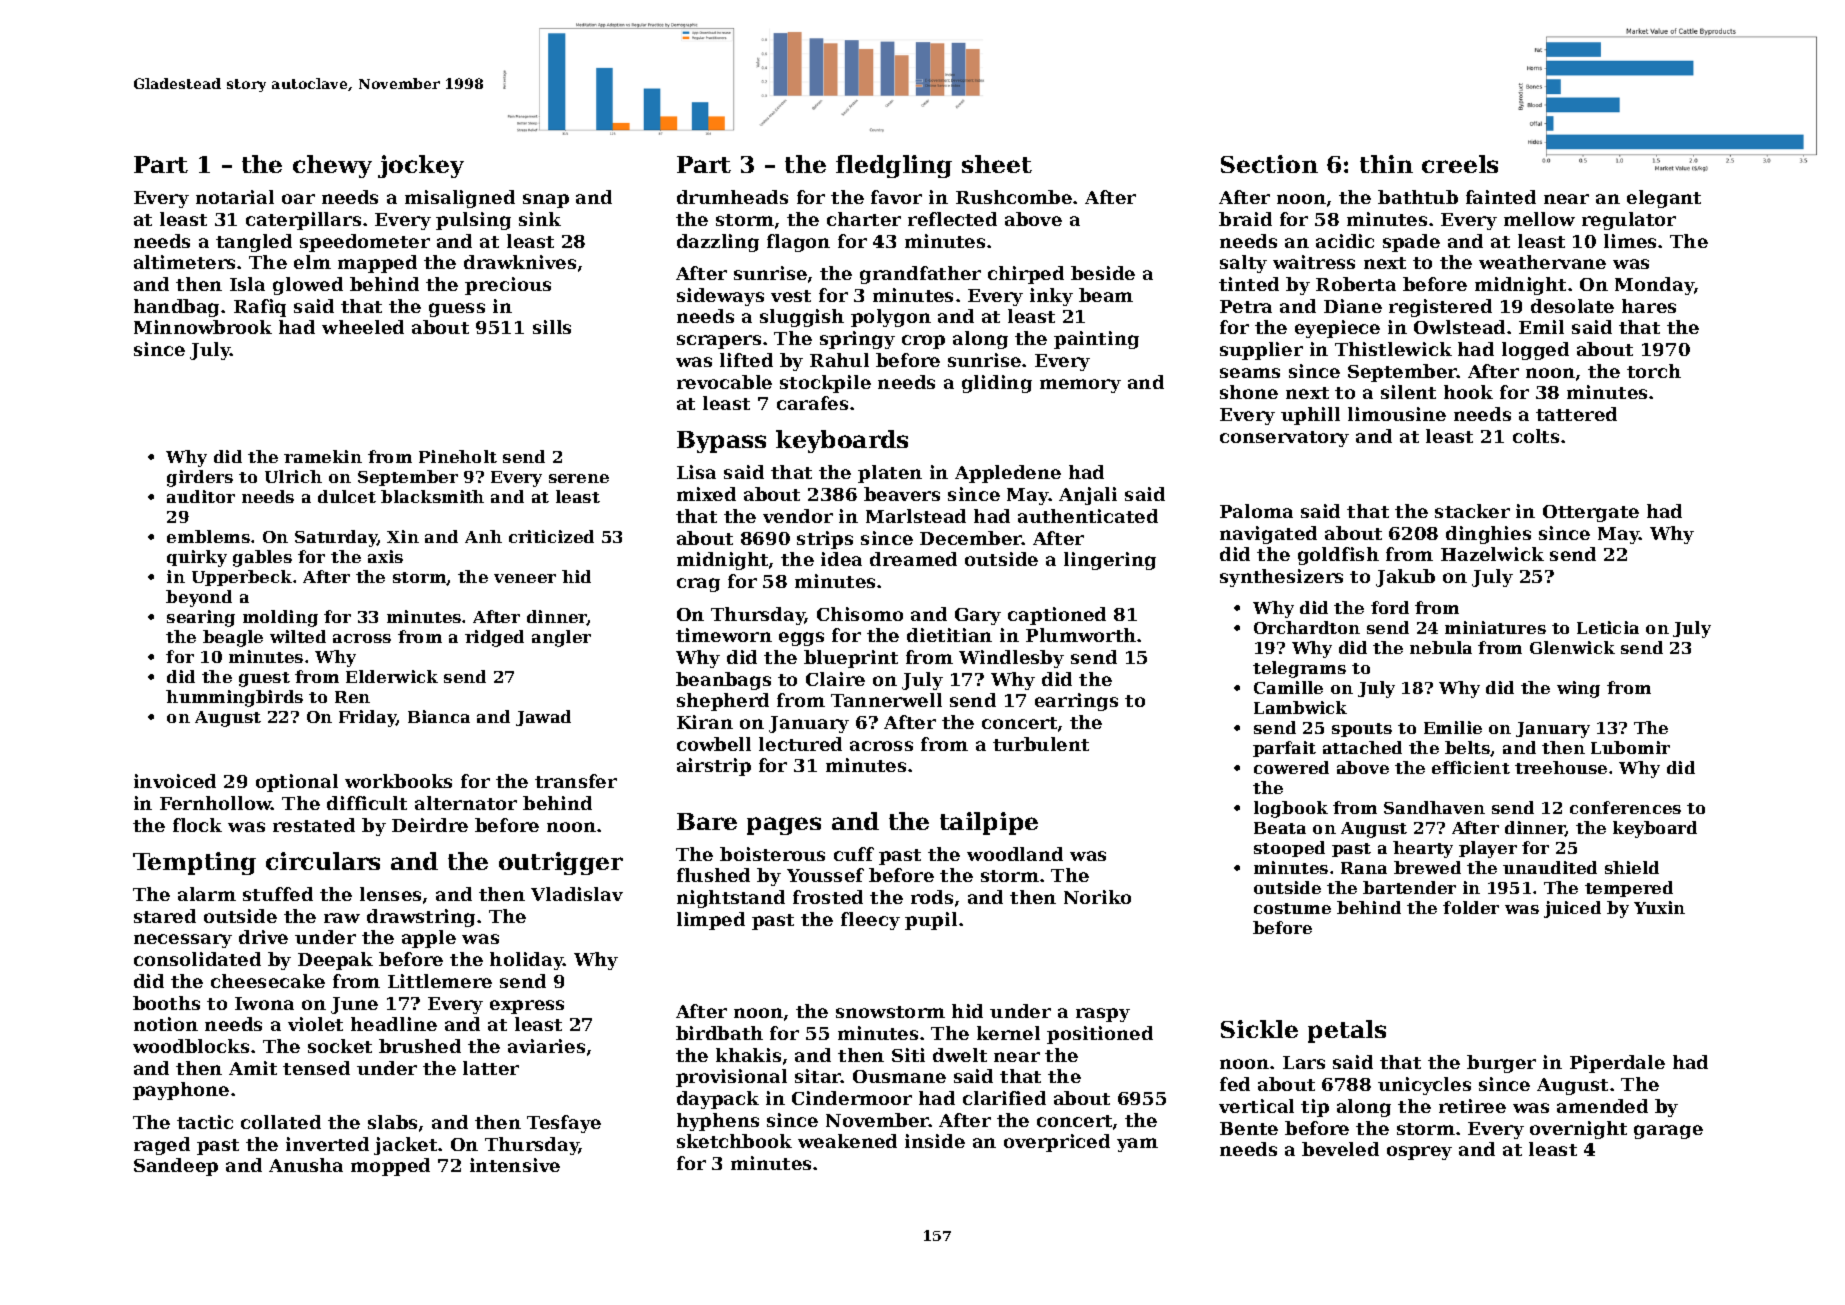 This document has width=1845, height=1305. Describe the element at coordinates (561, 863) in the document. I see `outrigger` at that location.
